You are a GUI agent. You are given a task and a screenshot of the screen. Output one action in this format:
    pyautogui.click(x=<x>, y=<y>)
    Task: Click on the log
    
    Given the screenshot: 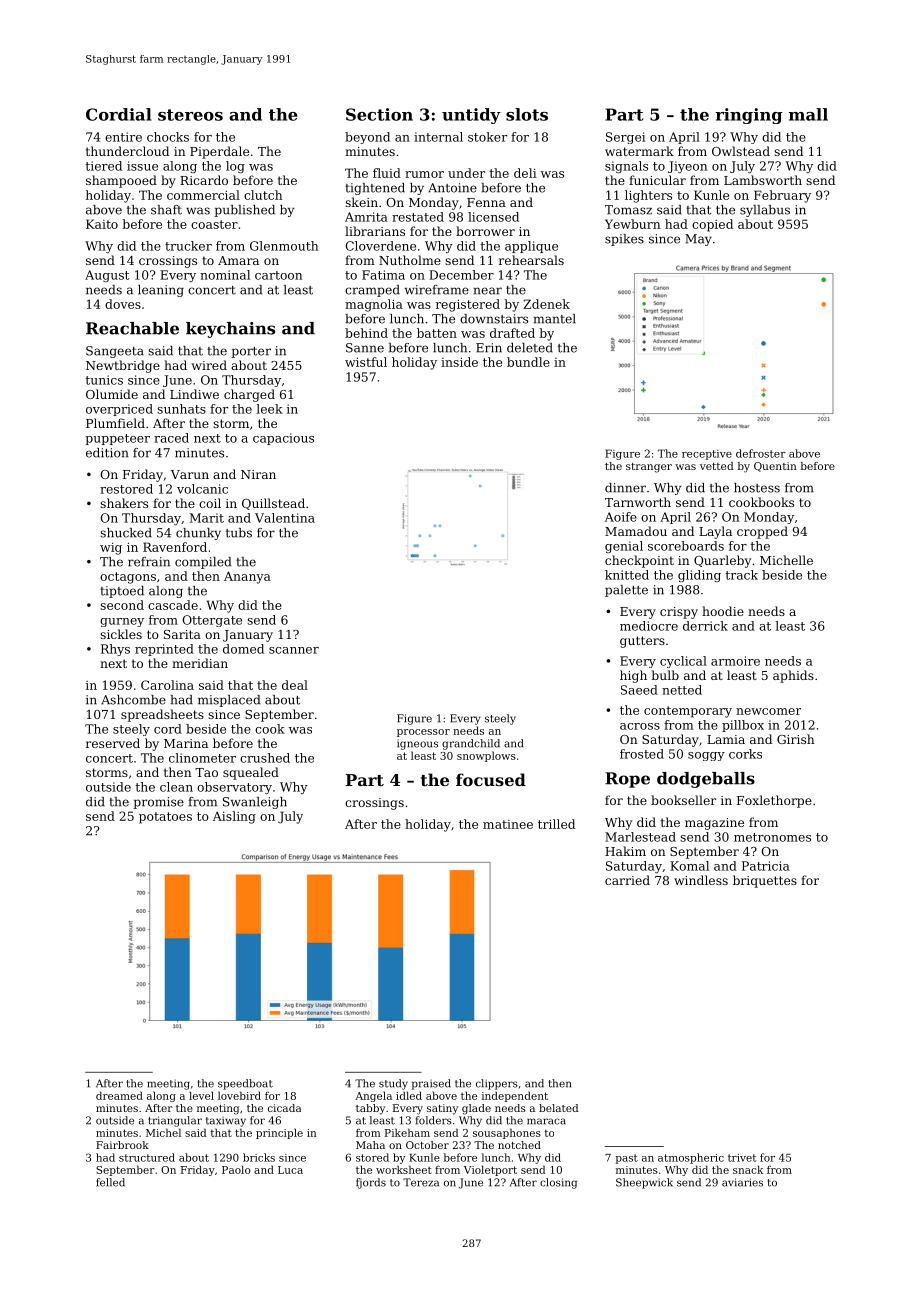 What is the action you would take?
    pyautogui.click(x=235, y=167)
